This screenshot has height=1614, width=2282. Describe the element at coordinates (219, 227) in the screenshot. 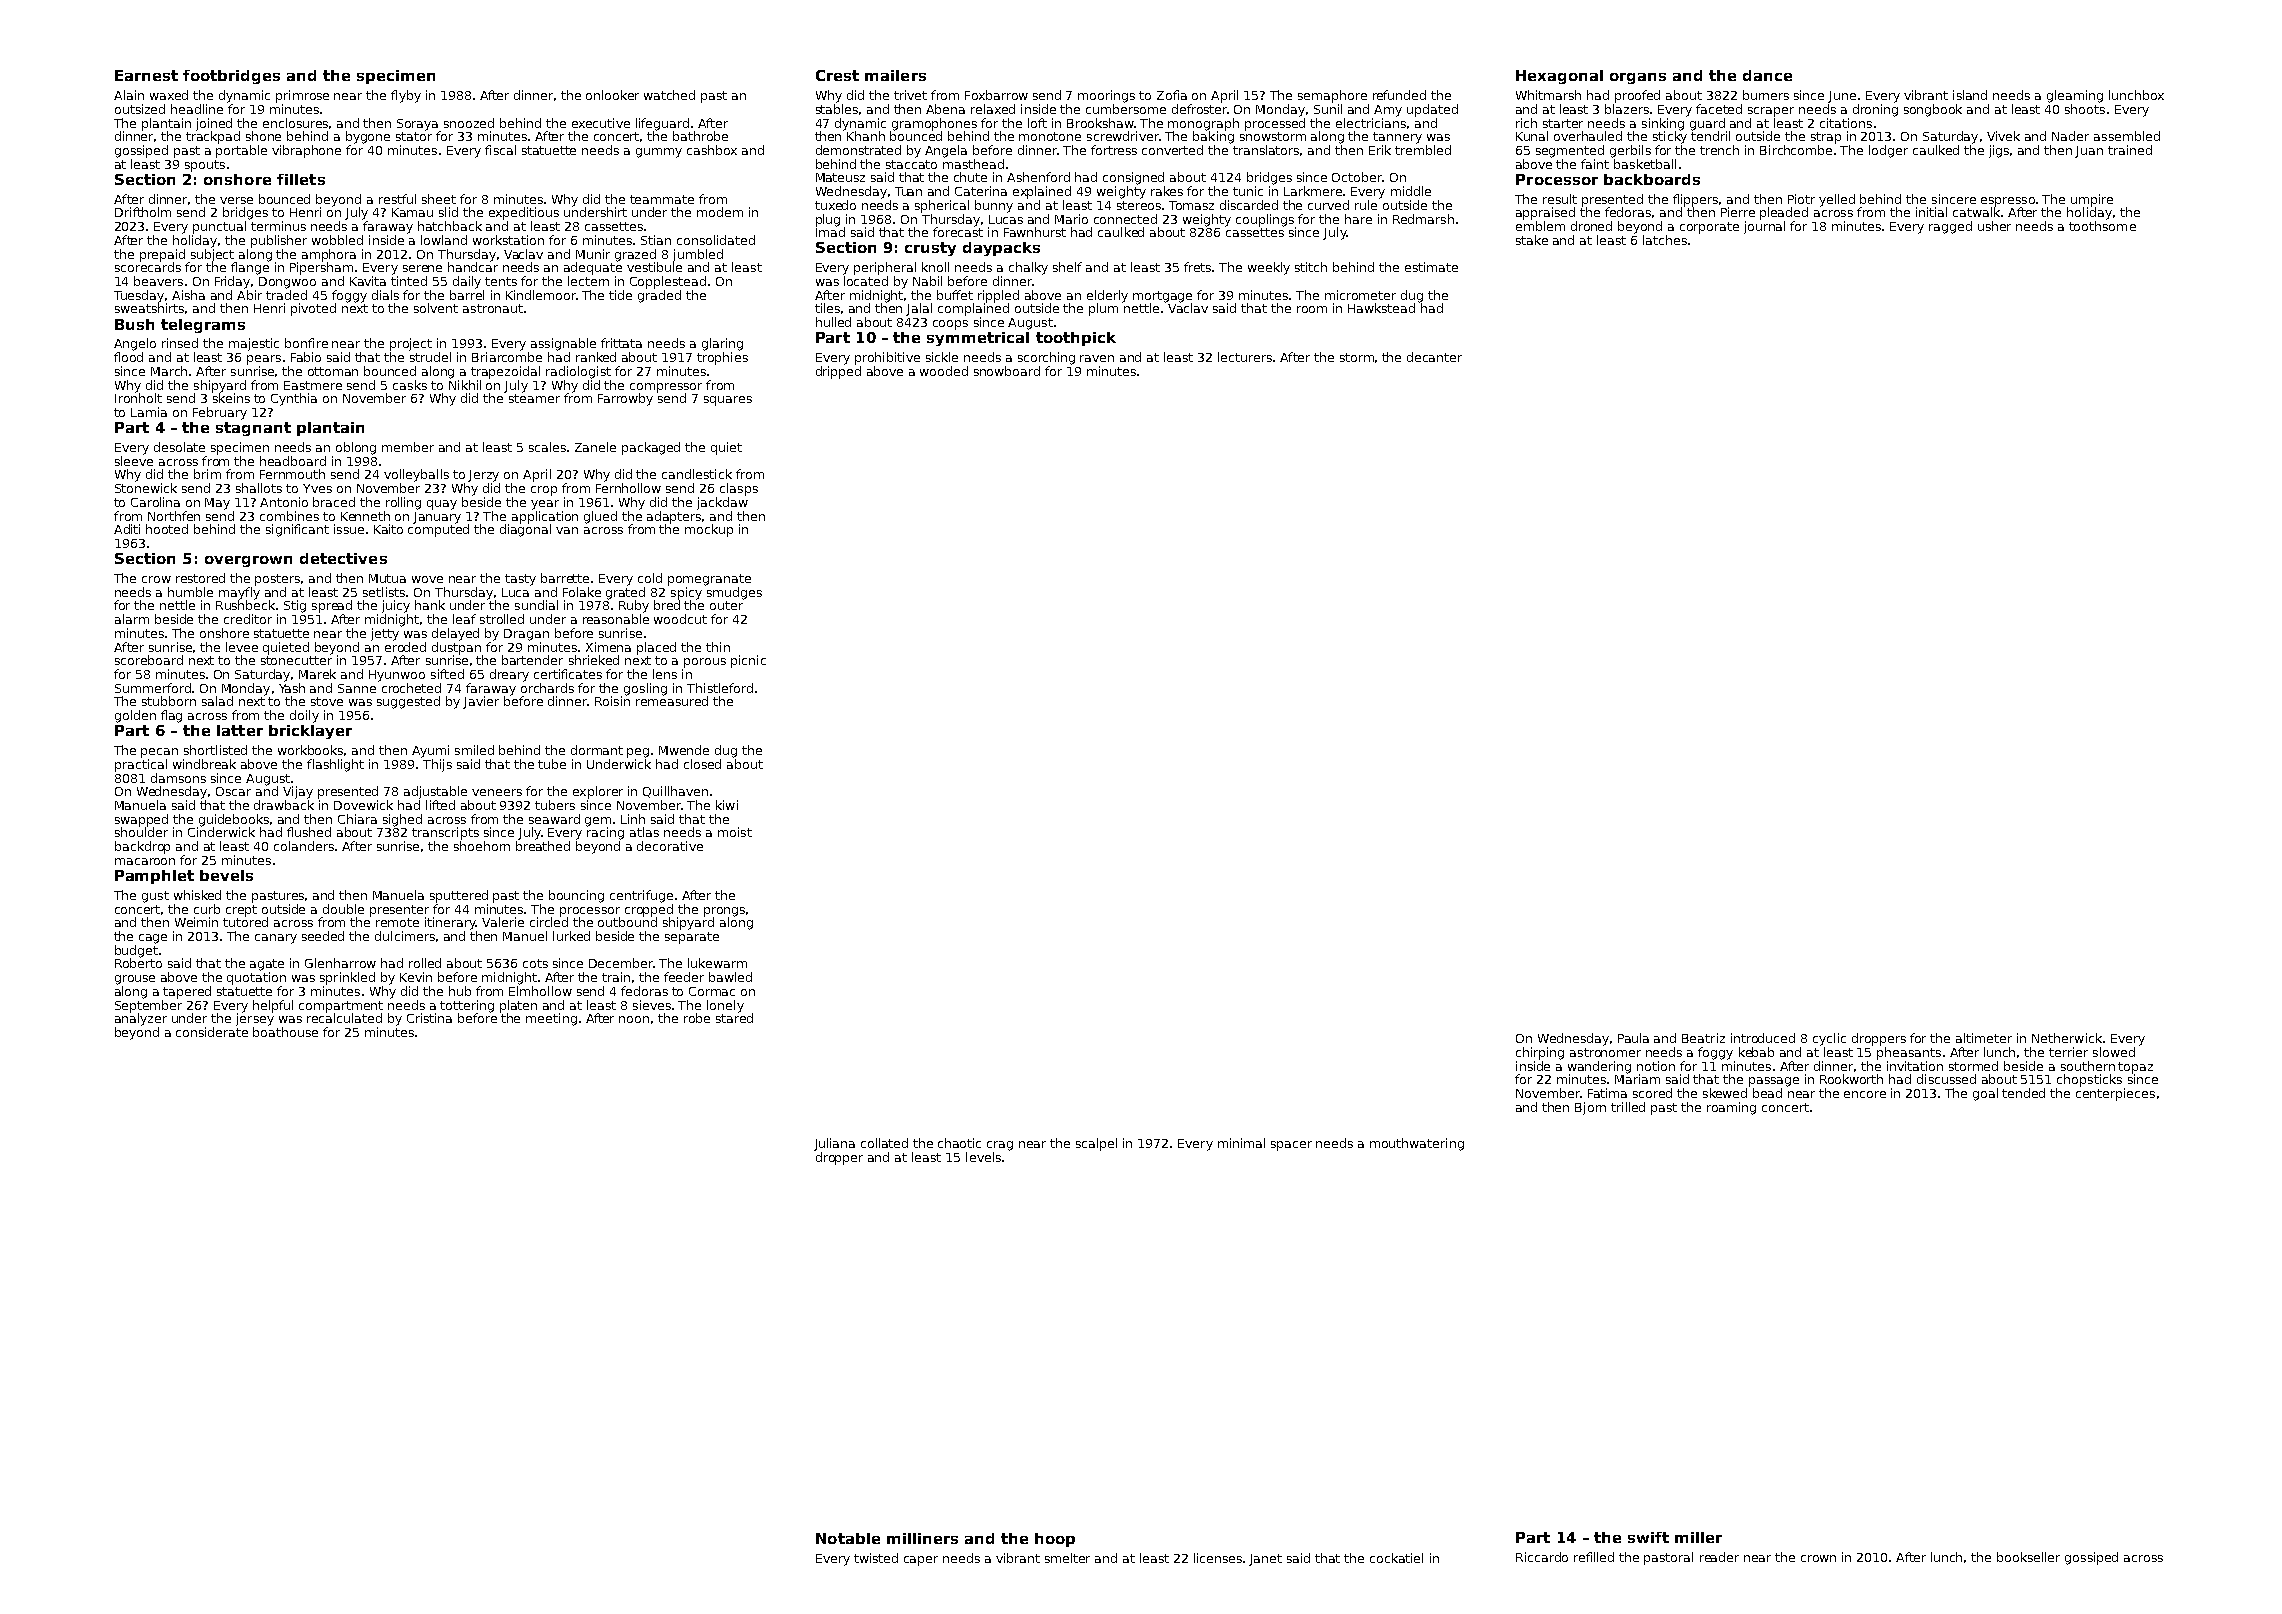

I see `punctual` at that location.
